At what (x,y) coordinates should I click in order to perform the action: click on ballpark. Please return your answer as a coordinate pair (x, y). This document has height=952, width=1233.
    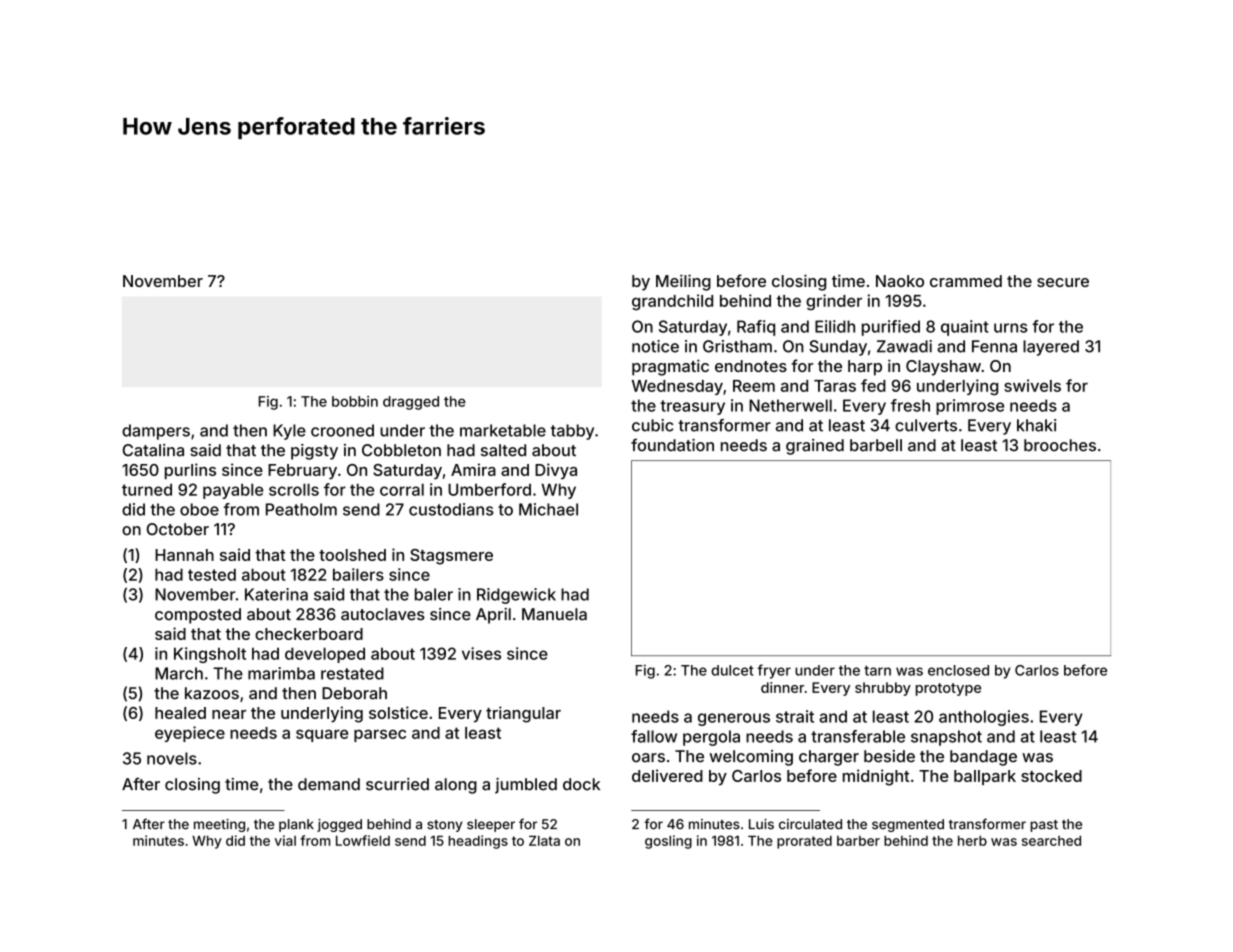
    Looking at the image, I should click on (985, 777).
